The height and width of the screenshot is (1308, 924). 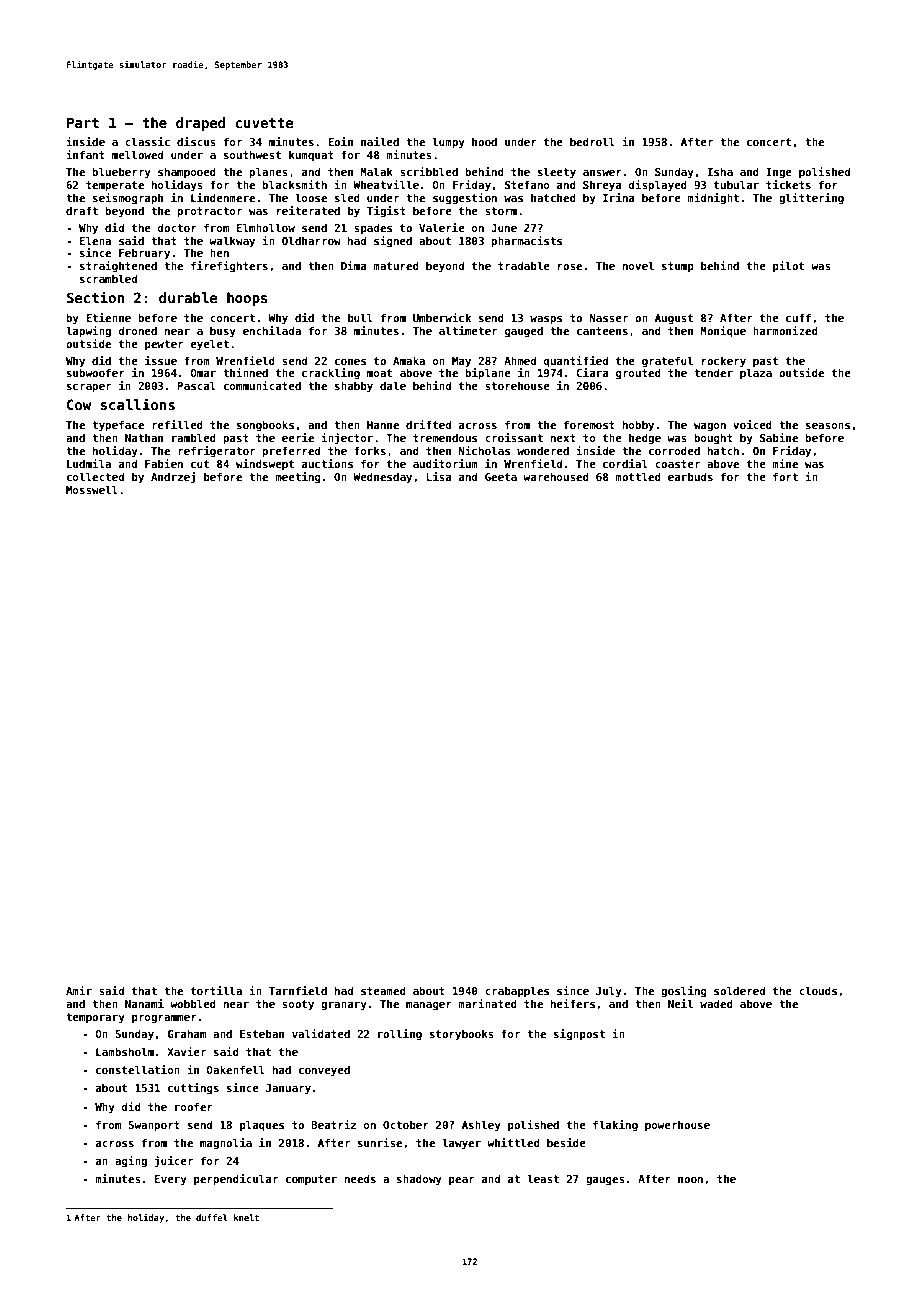 What do you see at coordinates (232, 241) in the screenshot?
I see `walkway` at bounding box center [232, 241].
